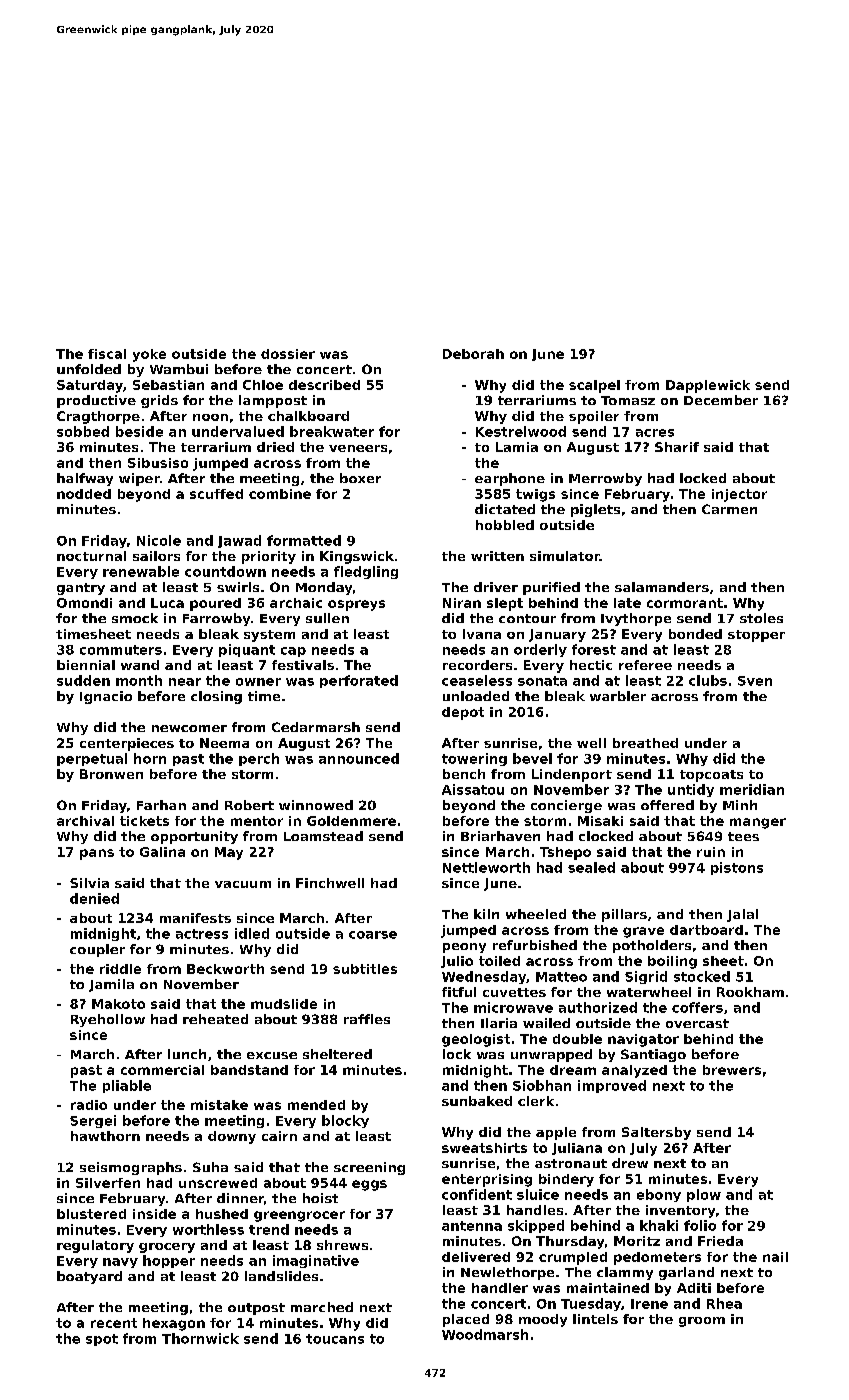  What do you see at coordinates (102, 1340) in the document?
I see `spot` at bounding box center [102, 1340].
